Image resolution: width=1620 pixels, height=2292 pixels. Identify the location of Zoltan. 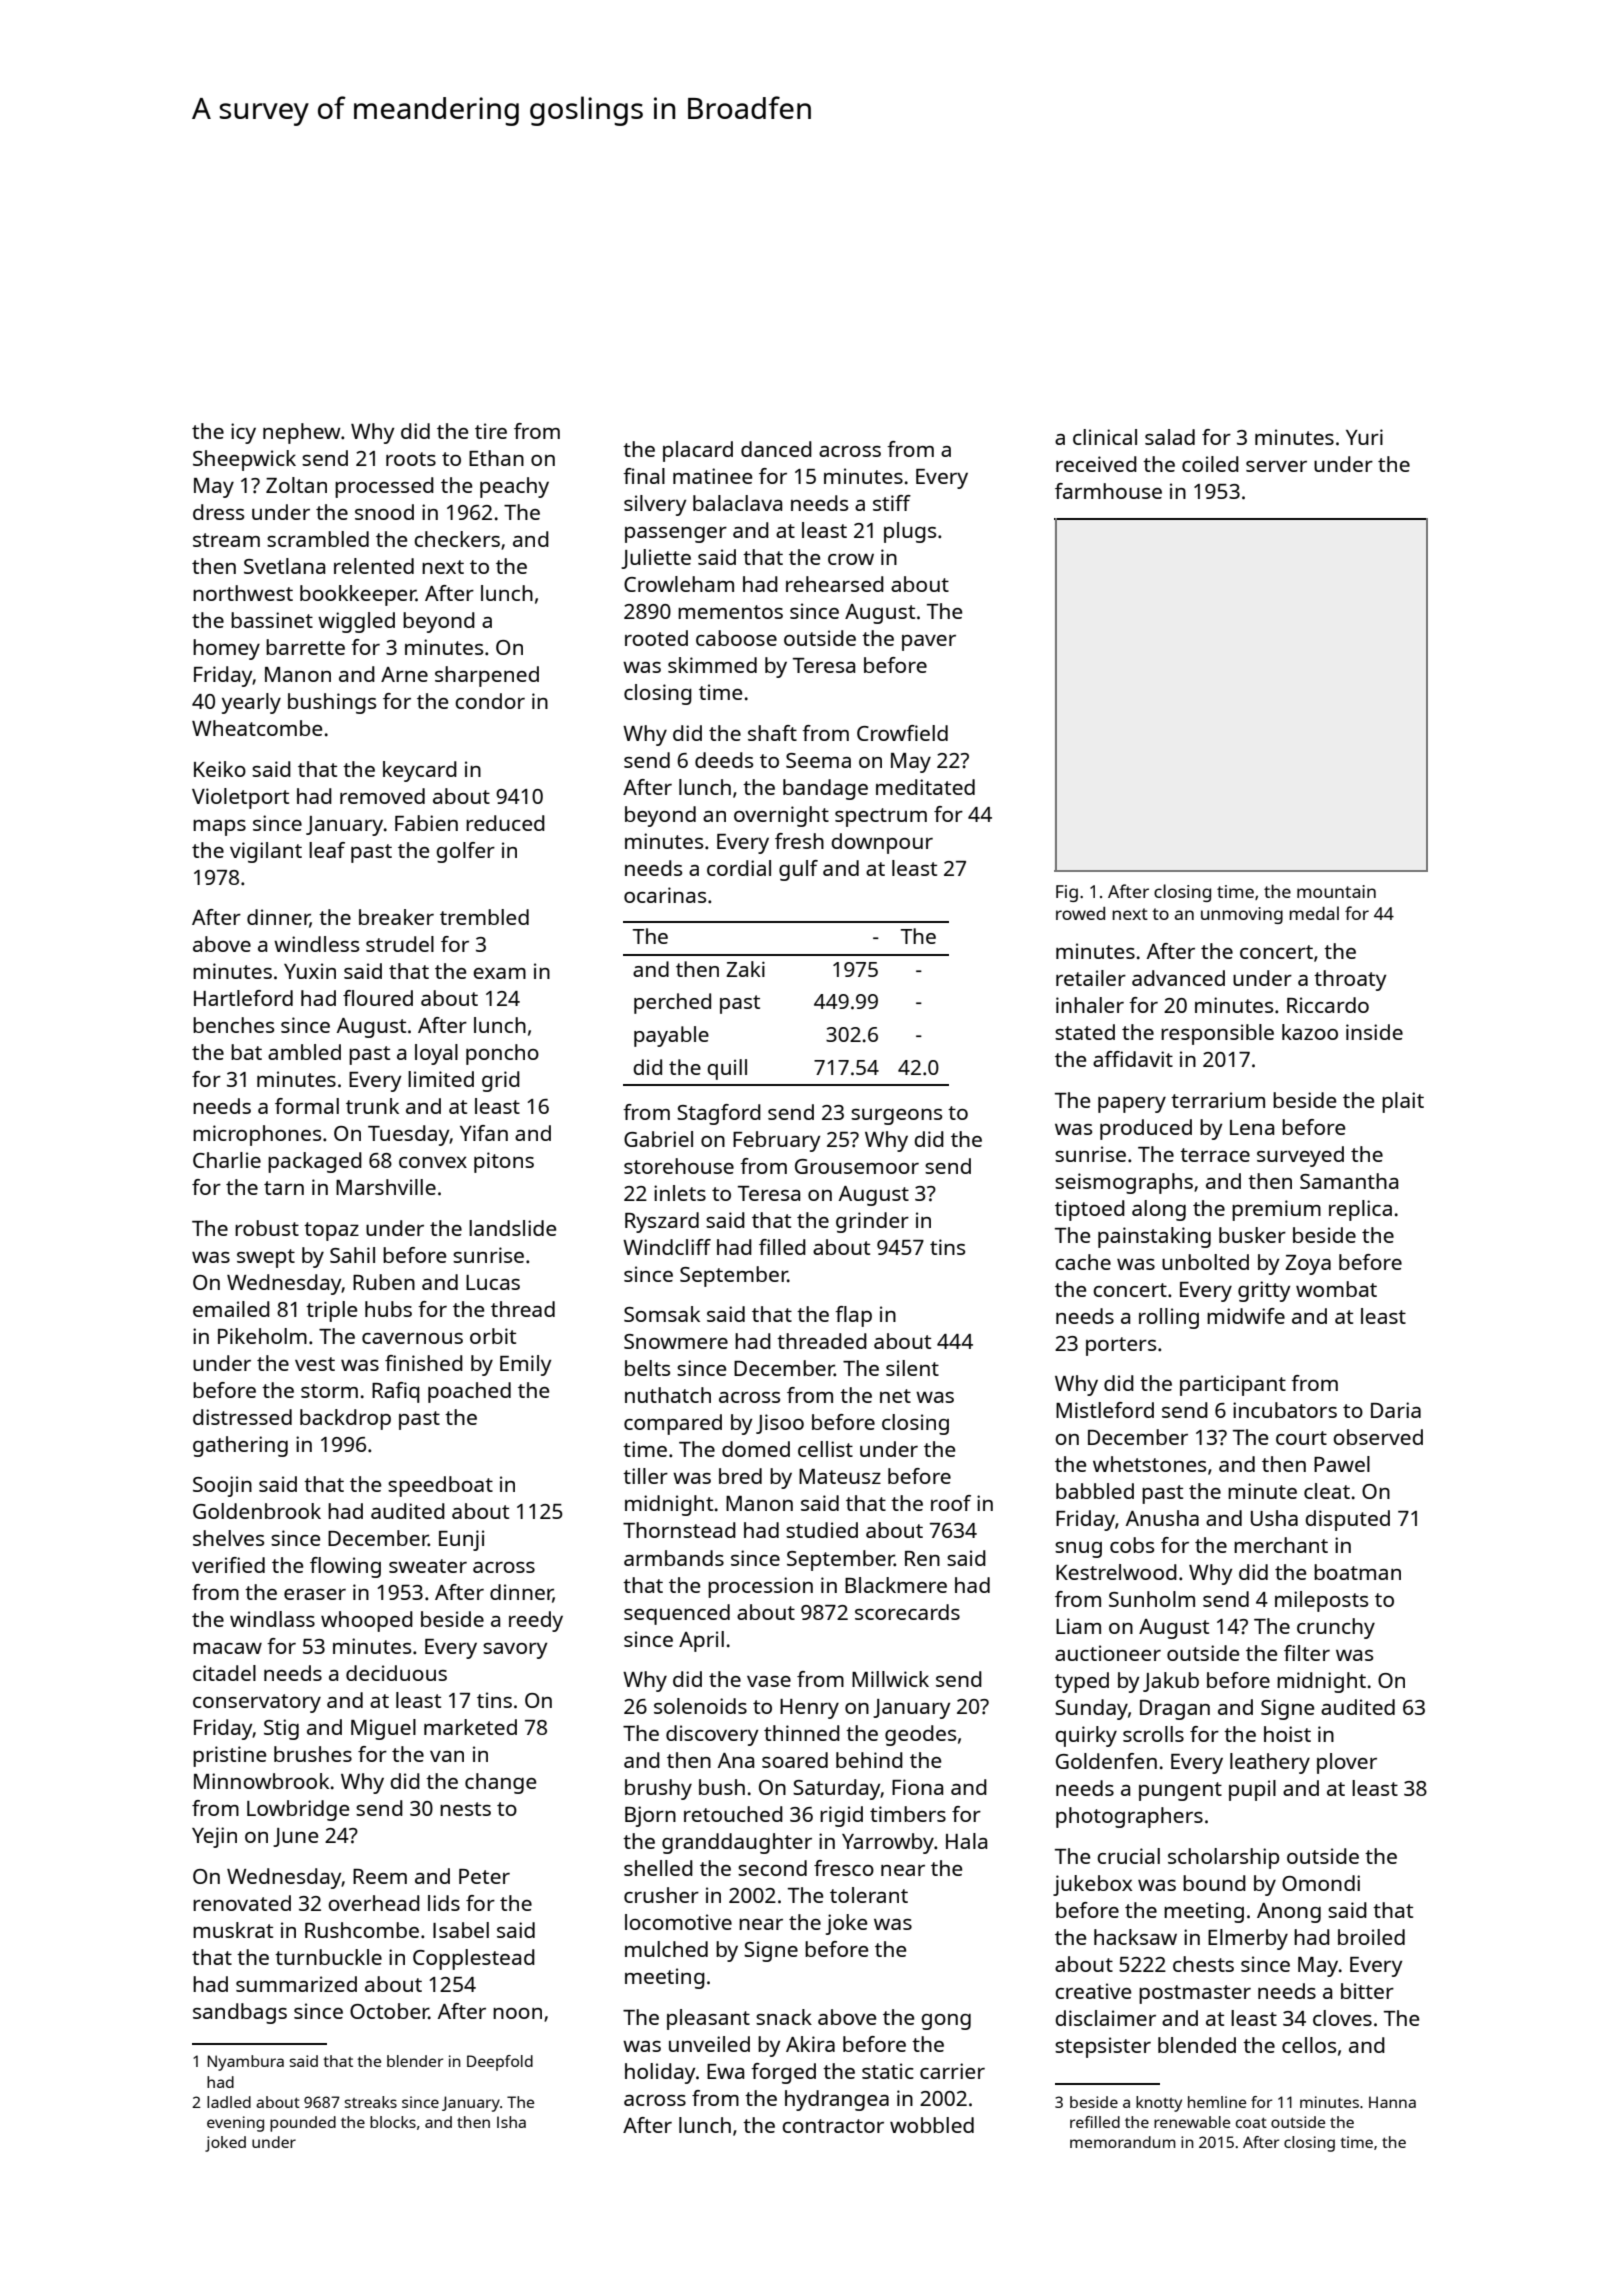
(296, 485).
